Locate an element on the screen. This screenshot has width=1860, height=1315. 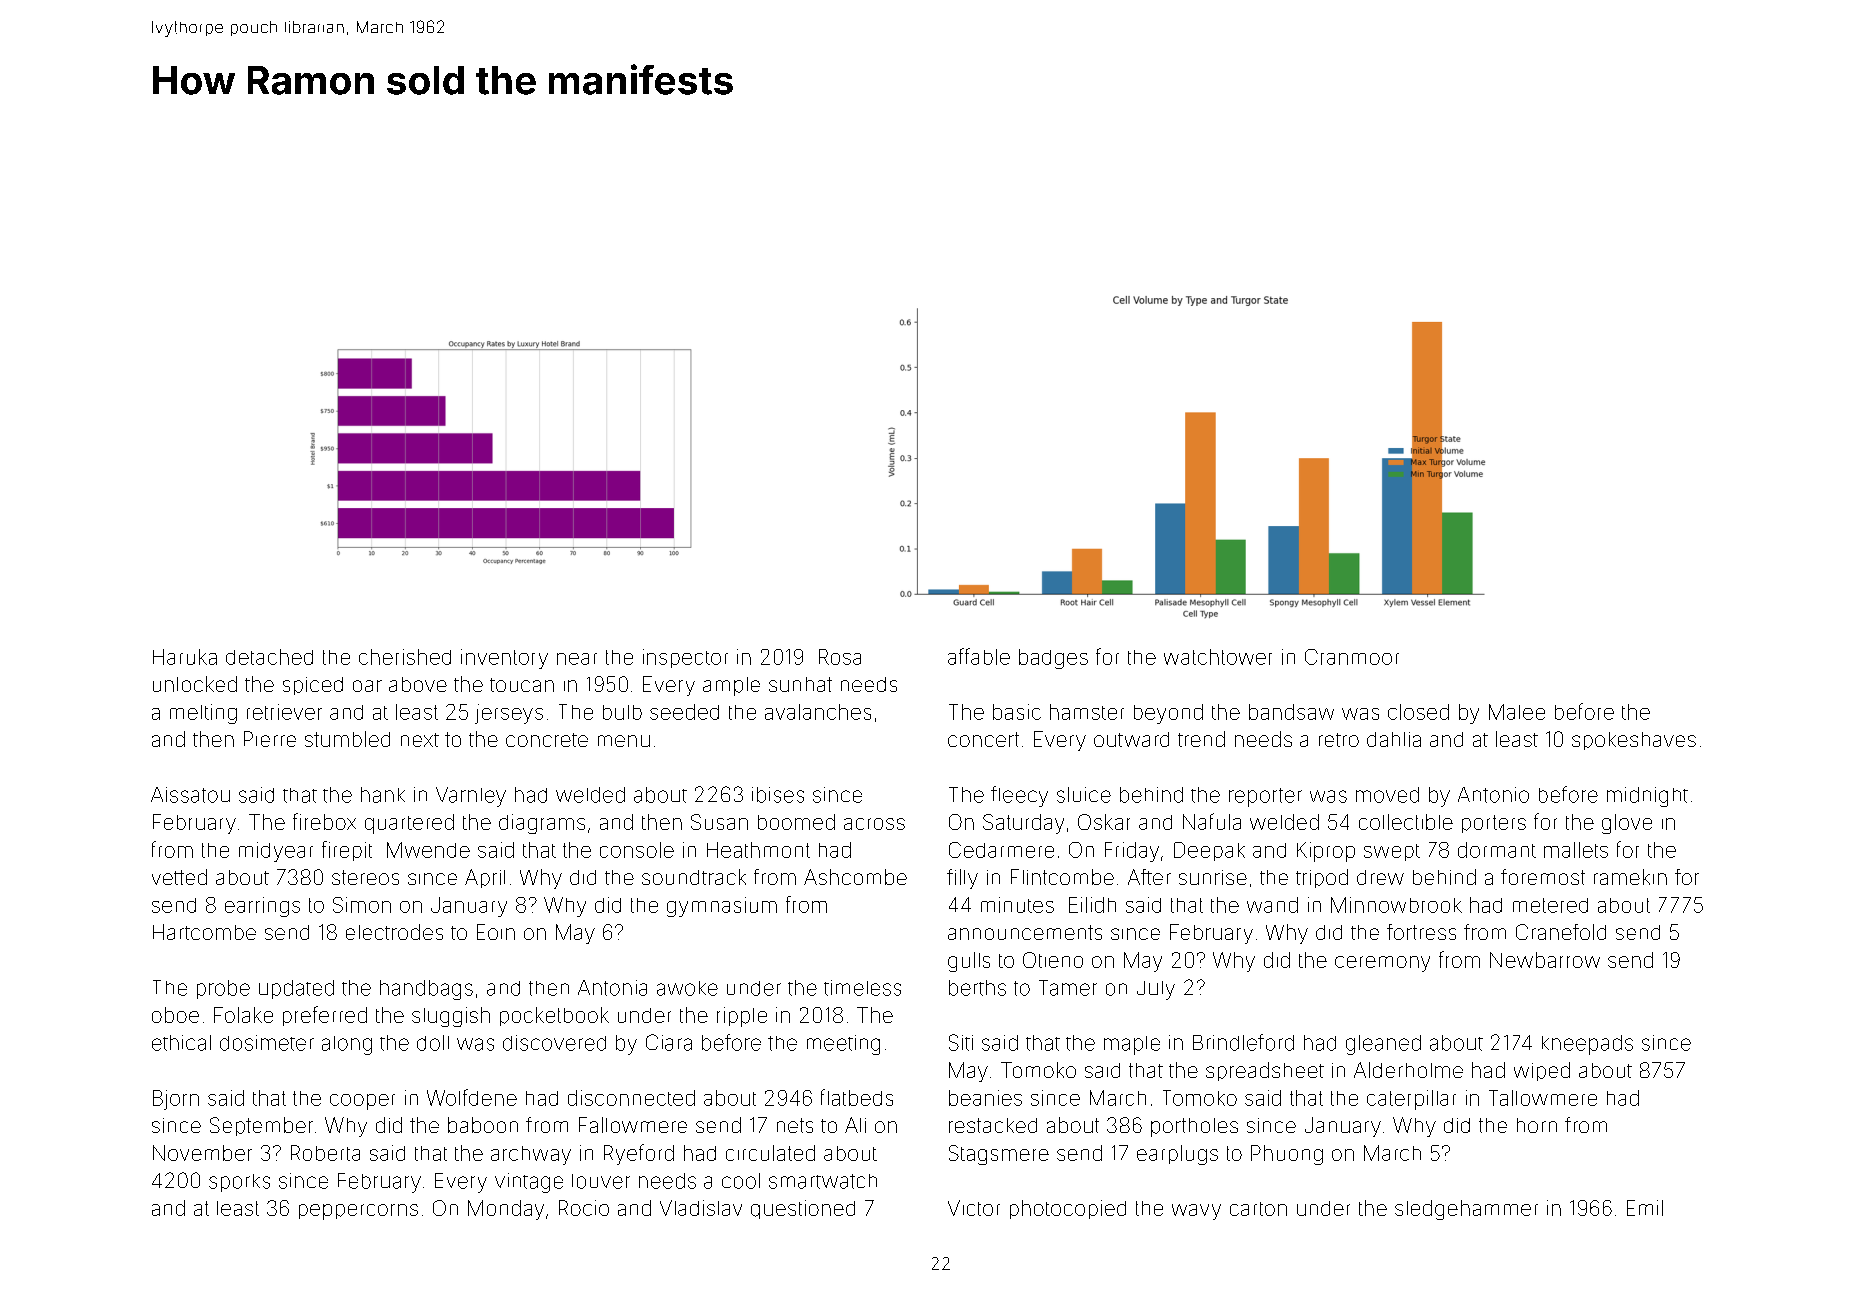
awoke is located at coordinates (687, 988).
